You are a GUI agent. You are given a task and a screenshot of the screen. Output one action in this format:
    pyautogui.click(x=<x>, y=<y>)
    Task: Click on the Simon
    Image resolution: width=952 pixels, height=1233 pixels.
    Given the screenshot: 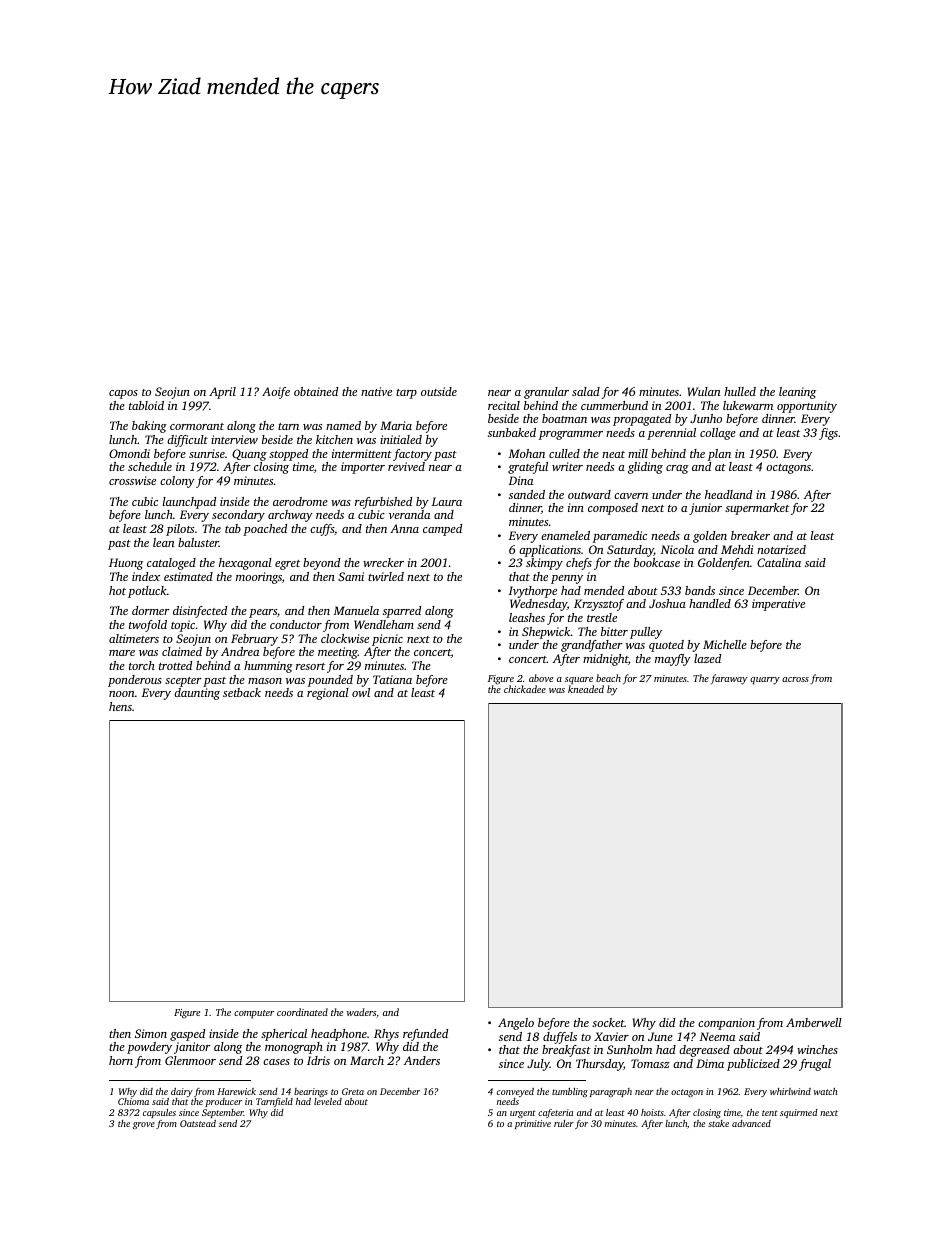 What is the action you would take?
    pyautogui.click(x=151, y=1033)
